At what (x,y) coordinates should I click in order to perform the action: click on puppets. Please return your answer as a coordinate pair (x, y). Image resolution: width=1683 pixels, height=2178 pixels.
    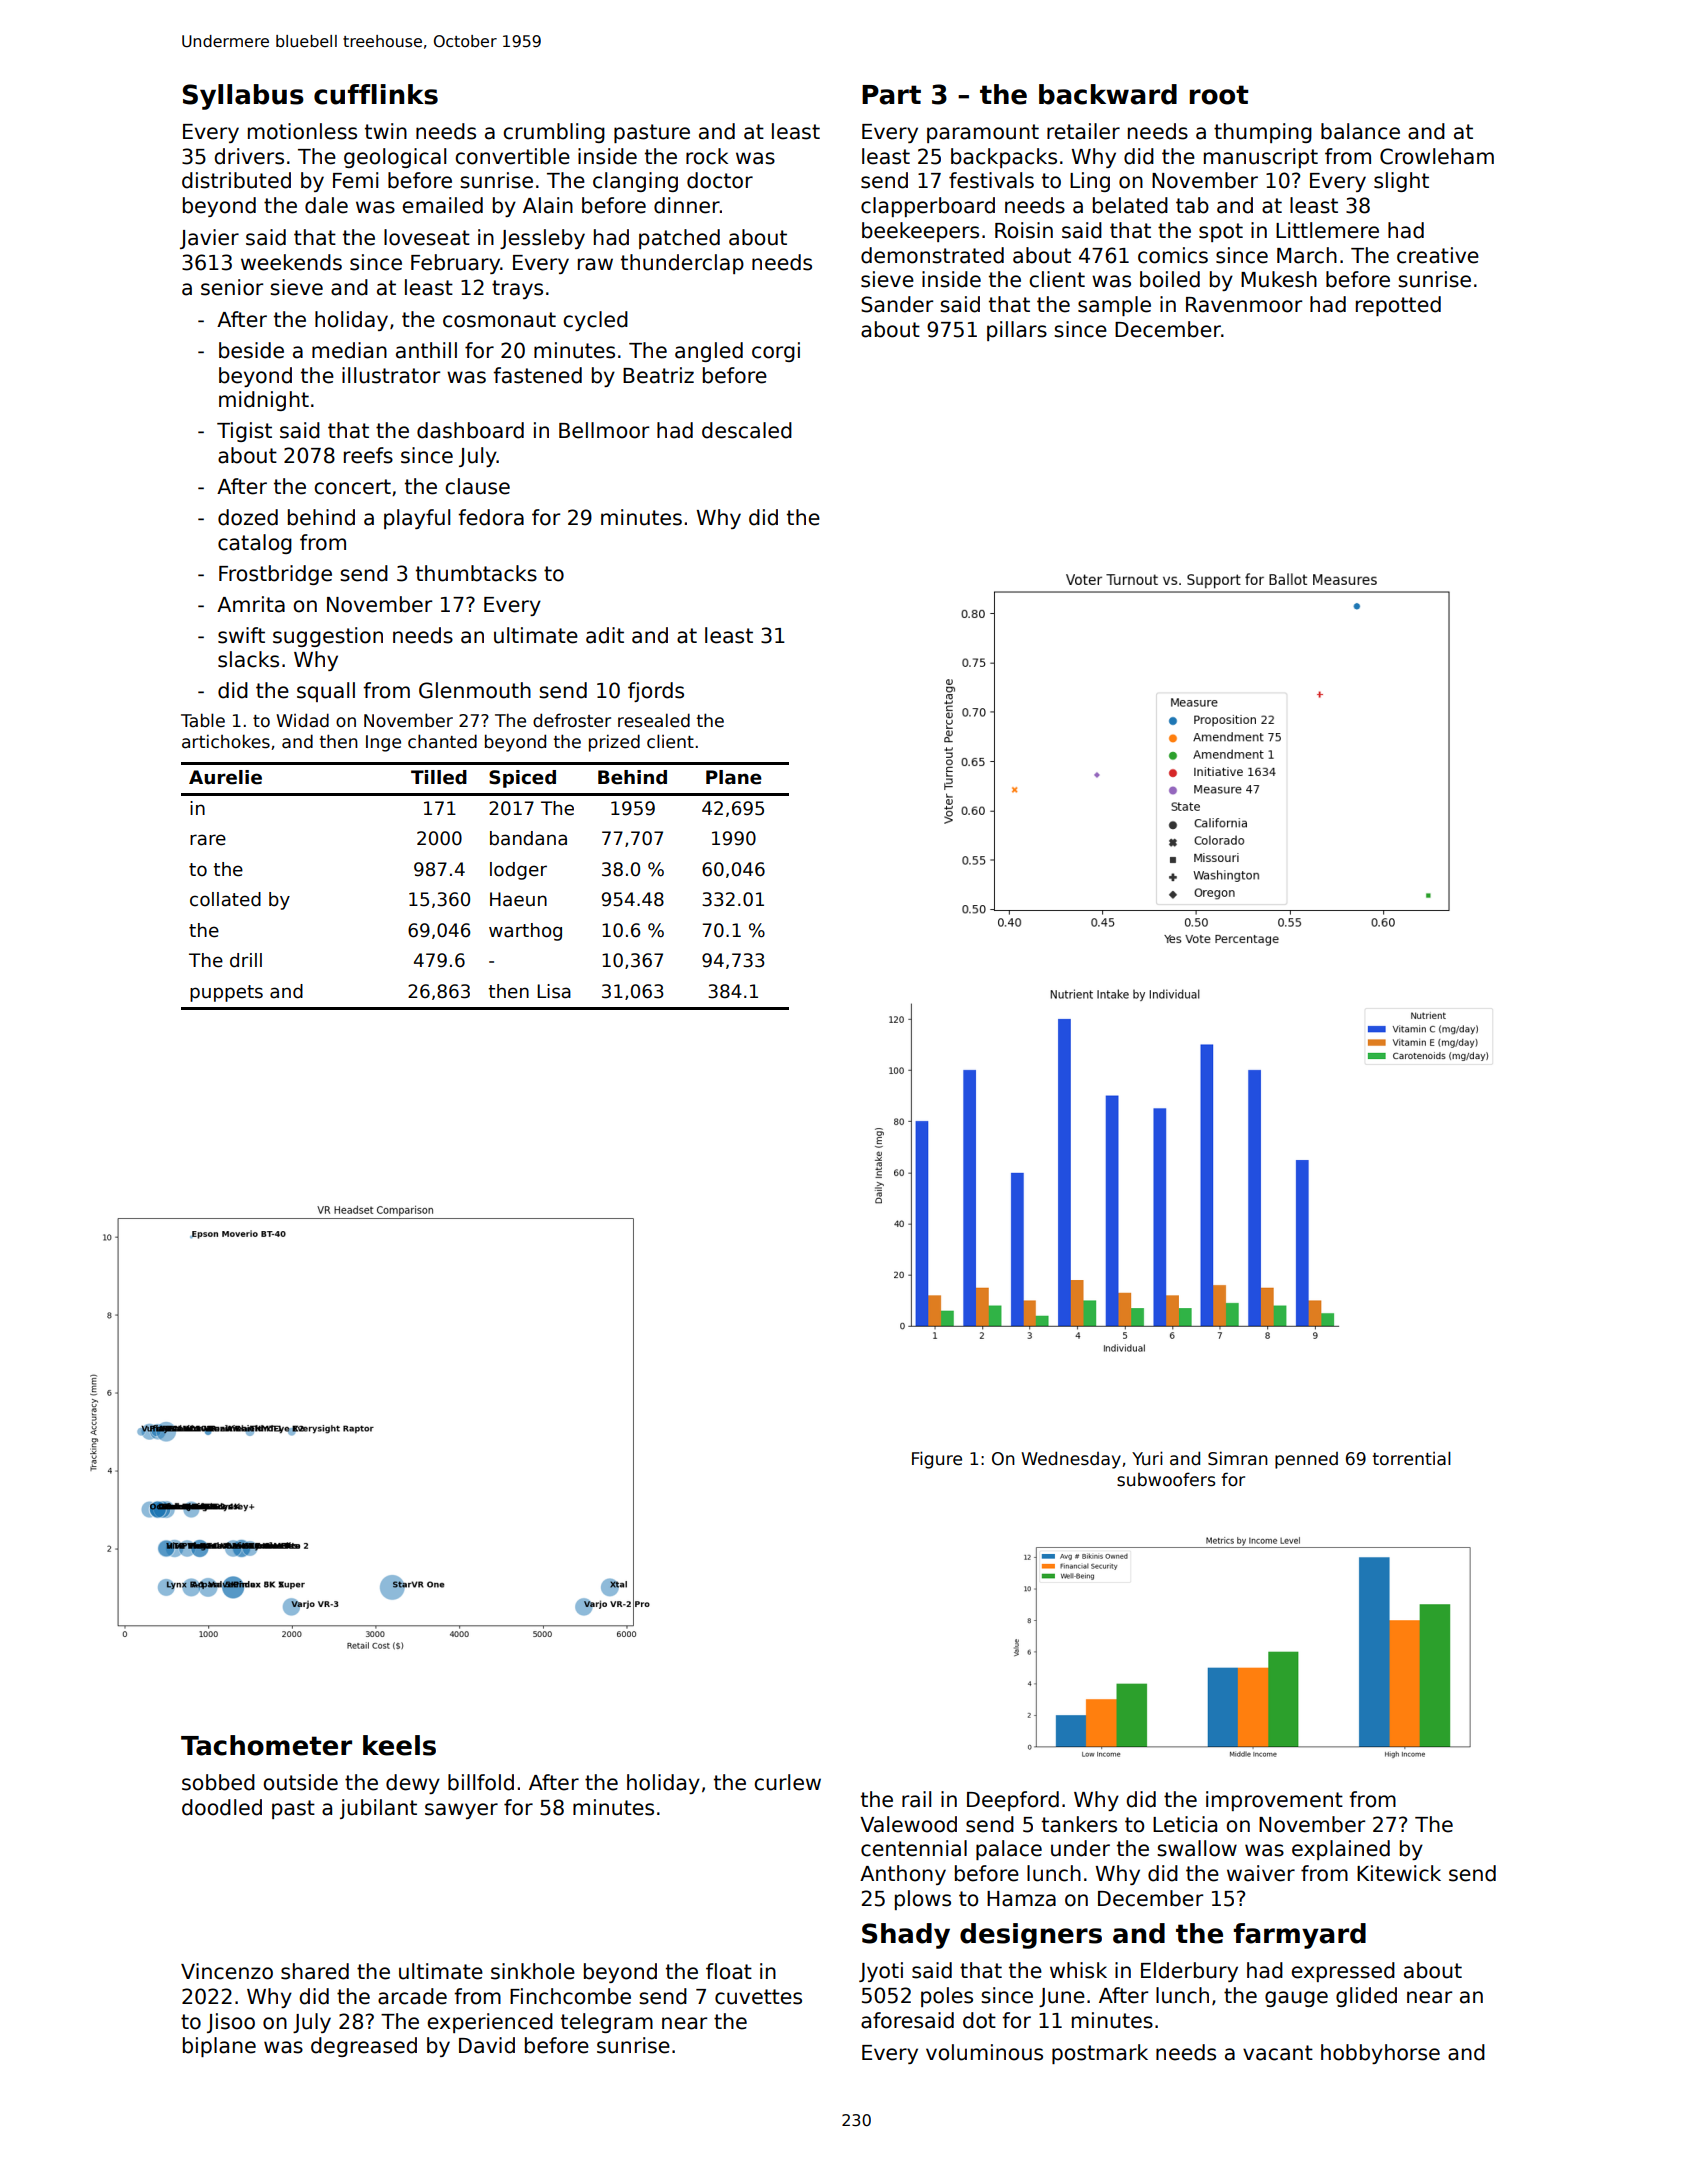
    Looking at the image, I should click on (226, 993).
